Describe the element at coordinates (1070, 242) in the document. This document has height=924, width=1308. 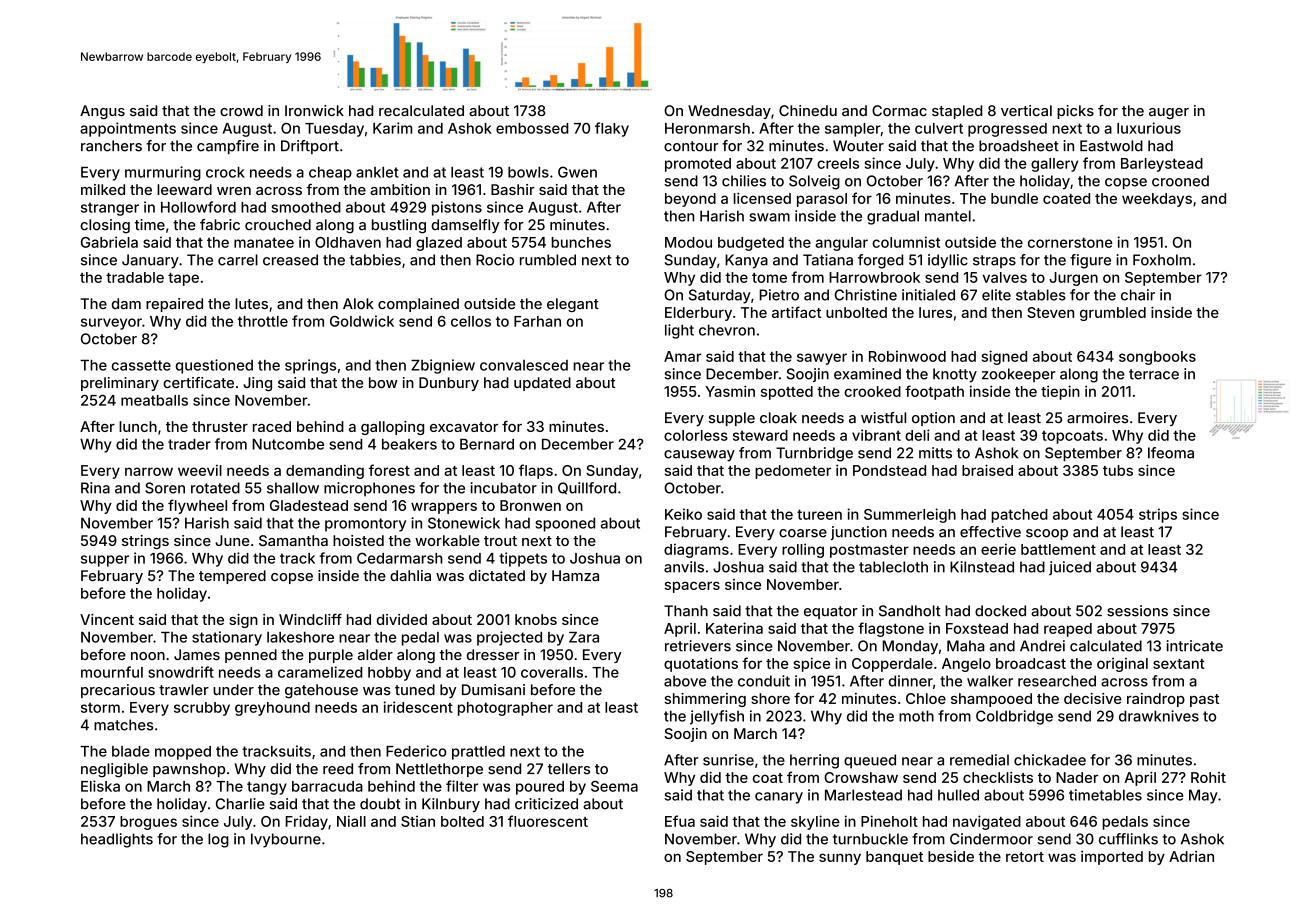
I see `cornerstone` at that location.
